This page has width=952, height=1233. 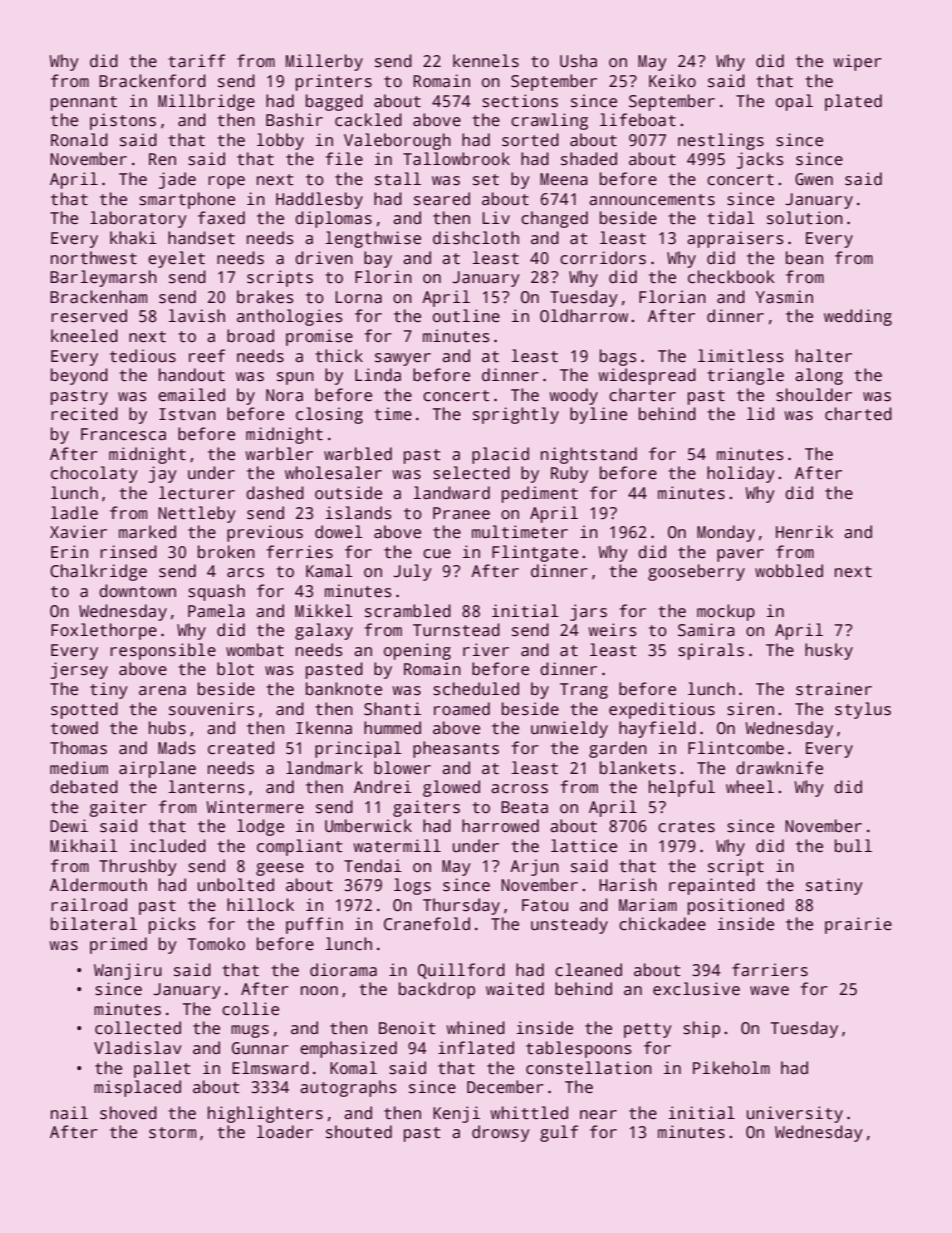 What do you see at coordinates (196, 61) in the page?
I see `tariff` at bounding box center [196, 61].
